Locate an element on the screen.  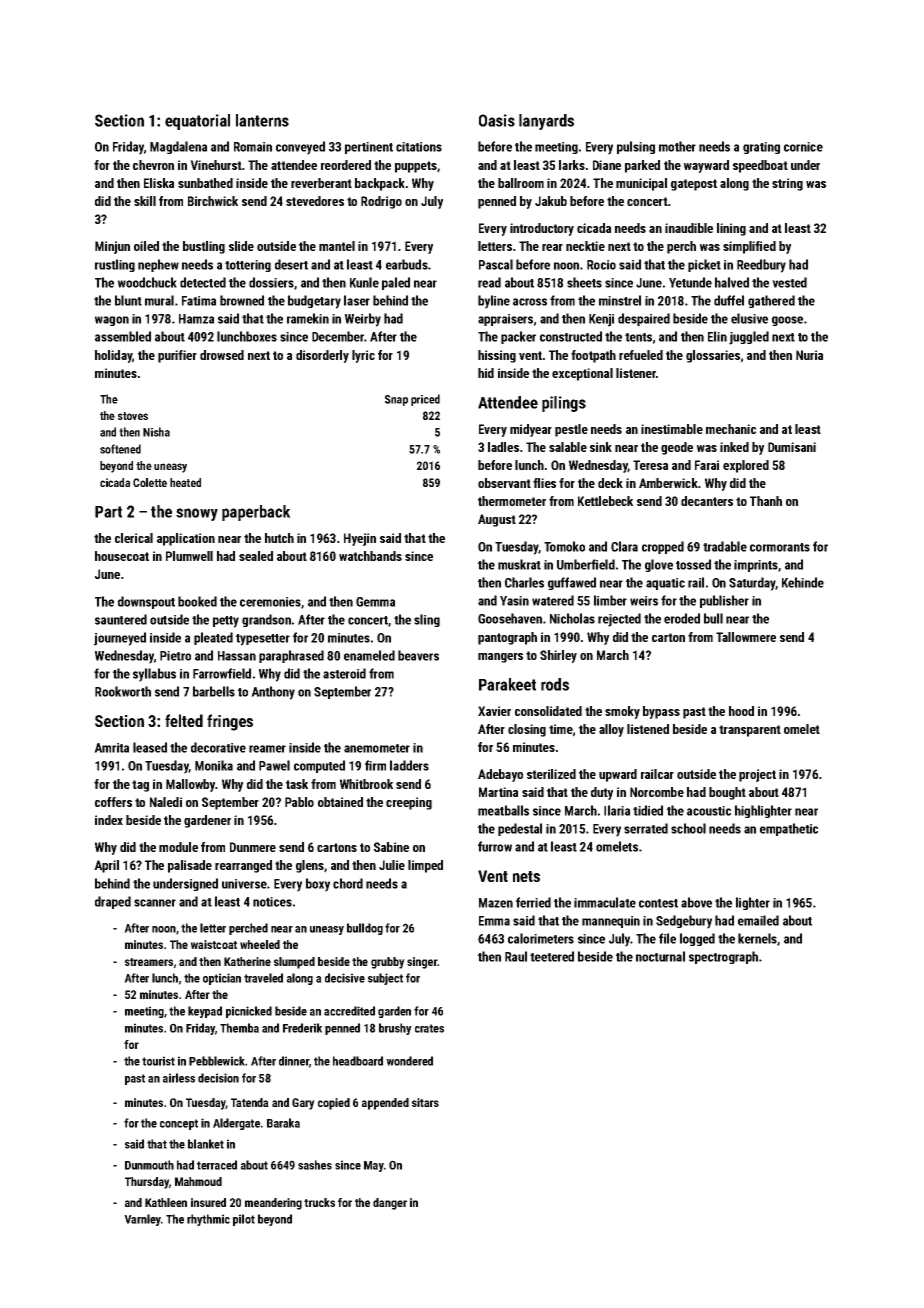
Baraka is located at coordinates (283, 1123).
